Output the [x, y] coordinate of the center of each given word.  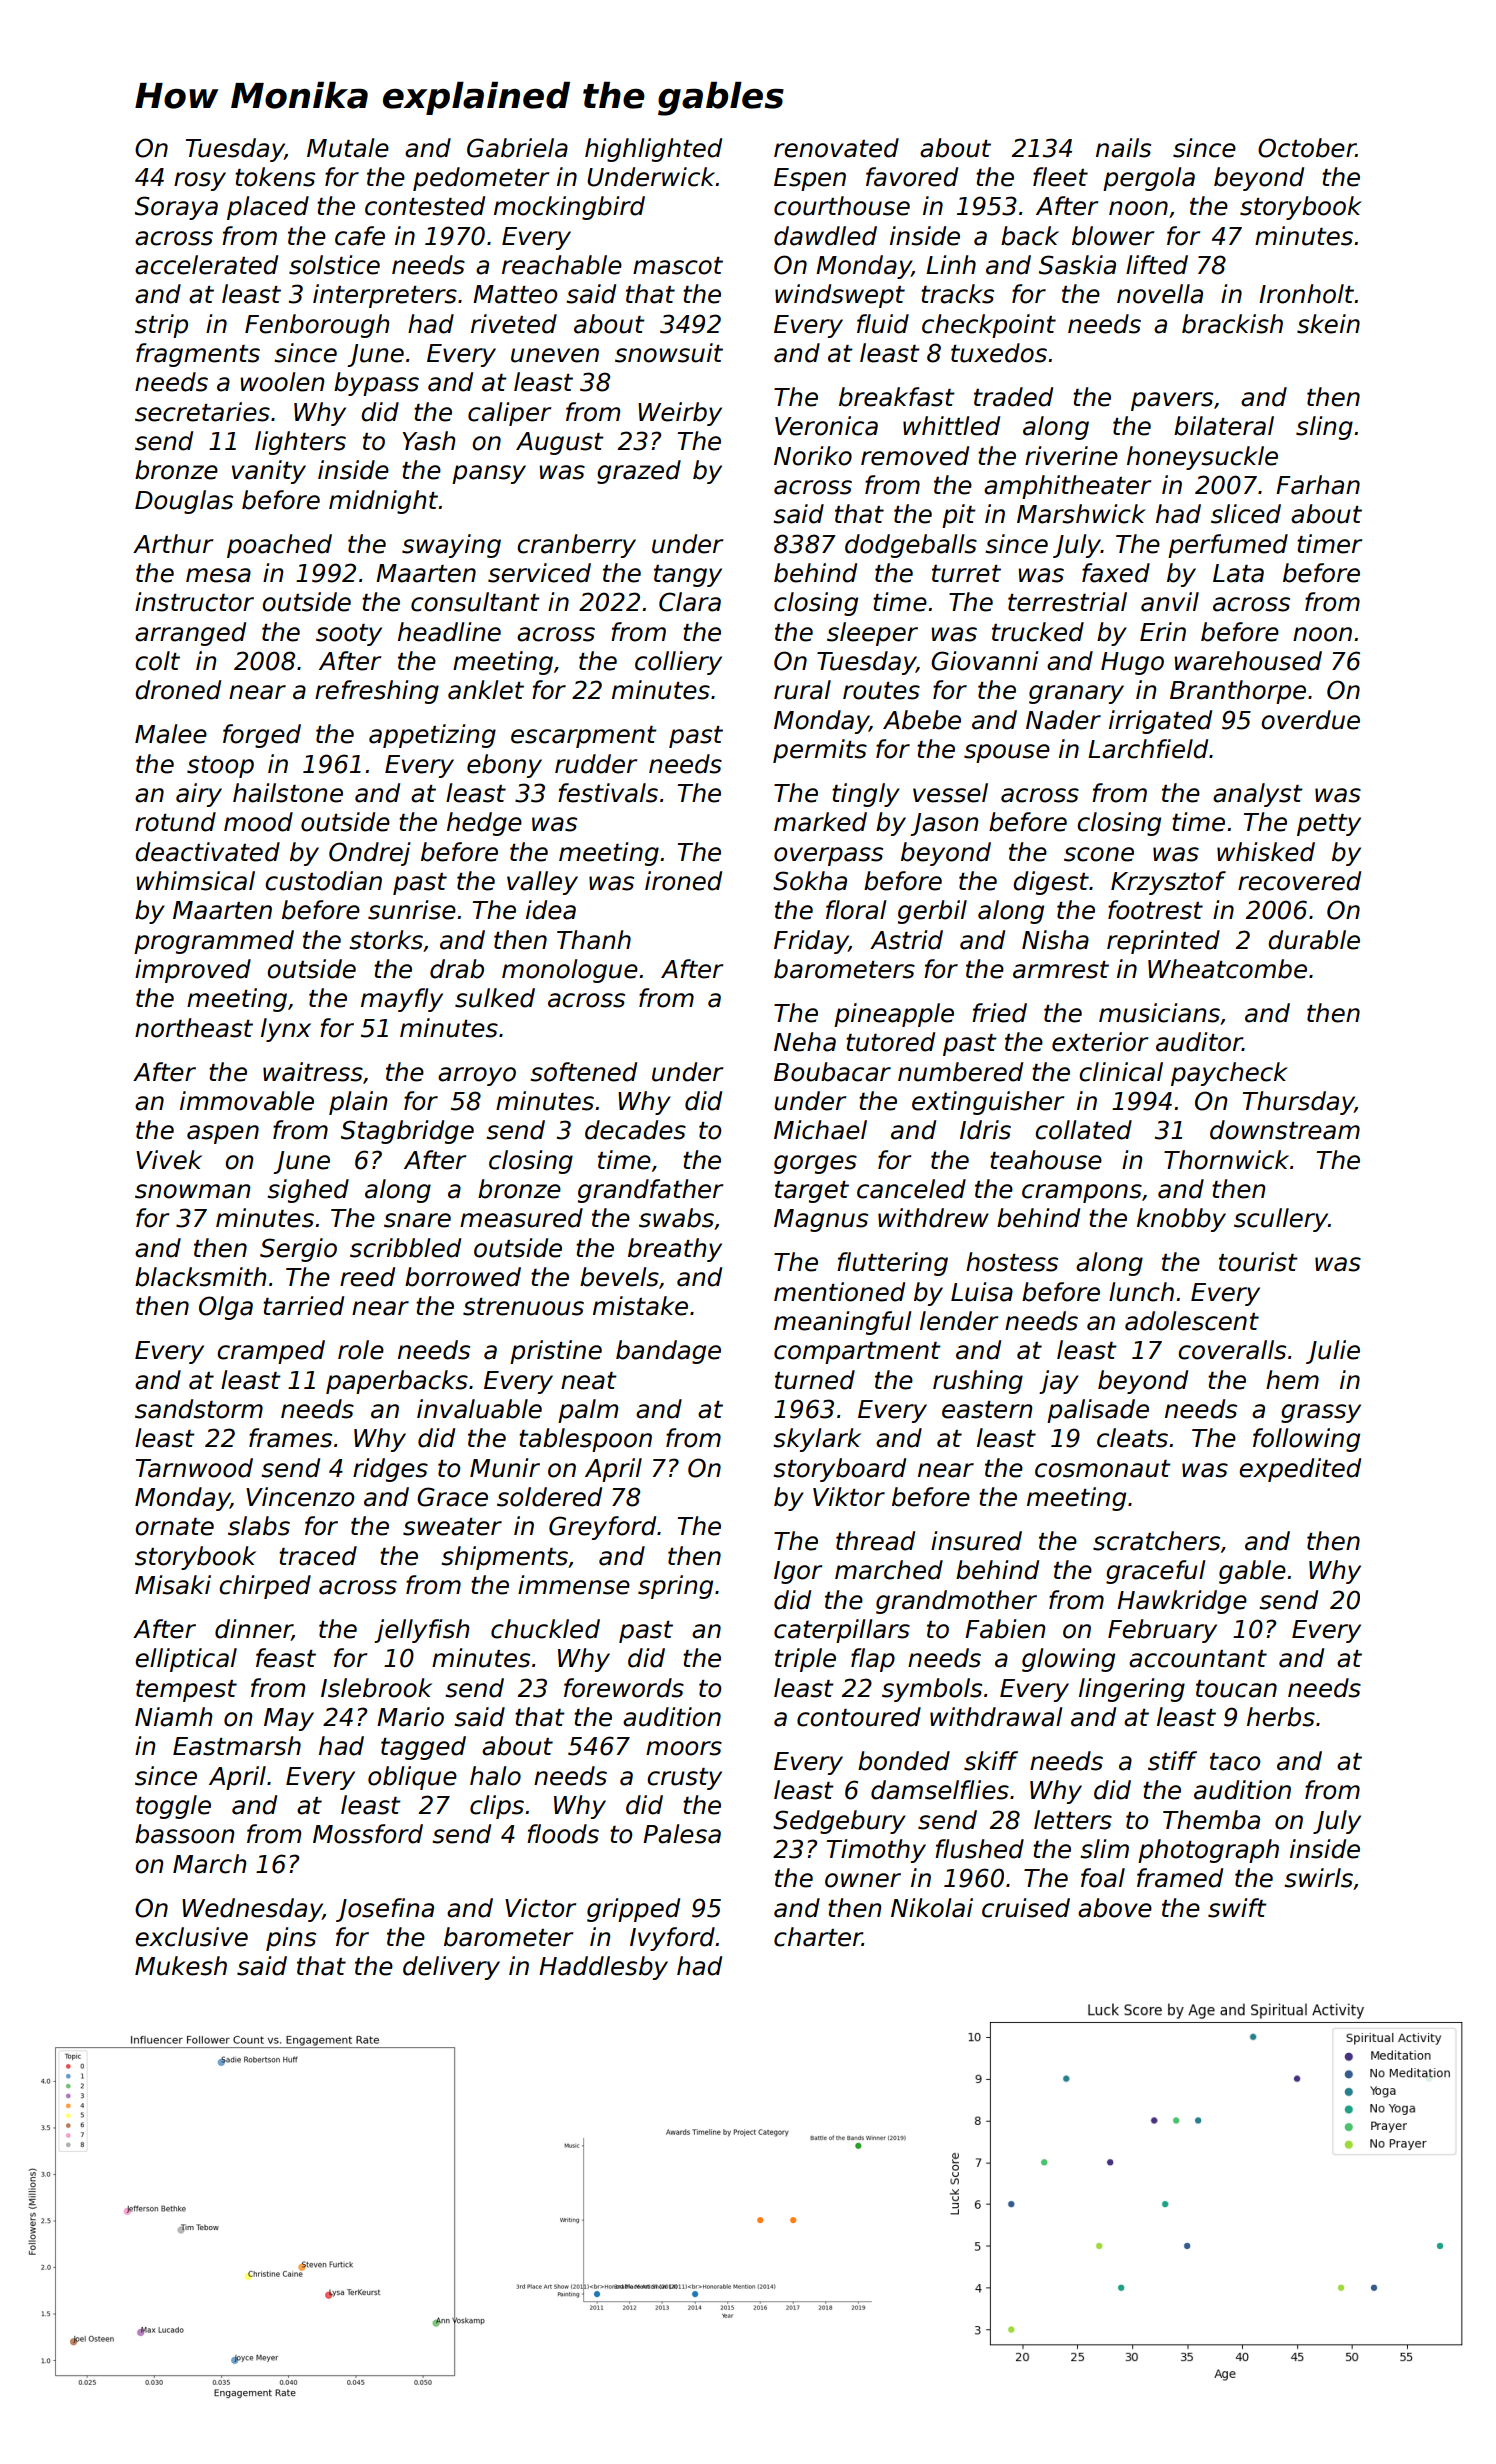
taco [1235, 1762]
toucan [1236, 1689]
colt [157, 661]
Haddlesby [603, 1968]
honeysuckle [1202, 458]
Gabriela [517, 148]
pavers [1172, 401]
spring [675, 1587]
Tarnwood [194, 1468]
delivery [451, 1968]
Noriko [813, 456]
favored [912, 177]
